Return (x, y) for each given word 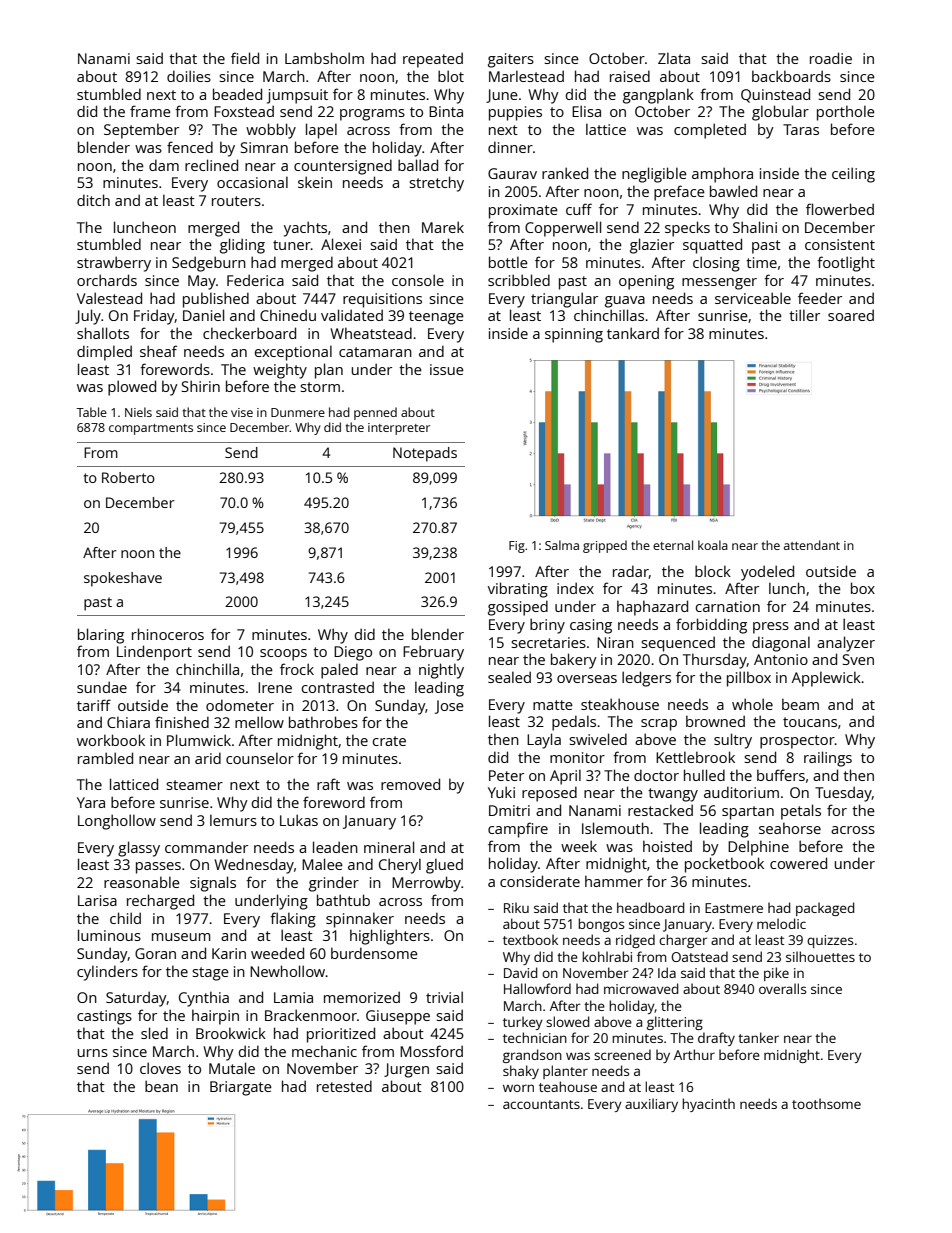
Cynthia (204, 999)
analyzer (846, 644)
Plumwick (199, 740)
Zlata (674, 58)
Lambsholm (324, 58)
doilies (189, 76)
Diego (353, 653)
